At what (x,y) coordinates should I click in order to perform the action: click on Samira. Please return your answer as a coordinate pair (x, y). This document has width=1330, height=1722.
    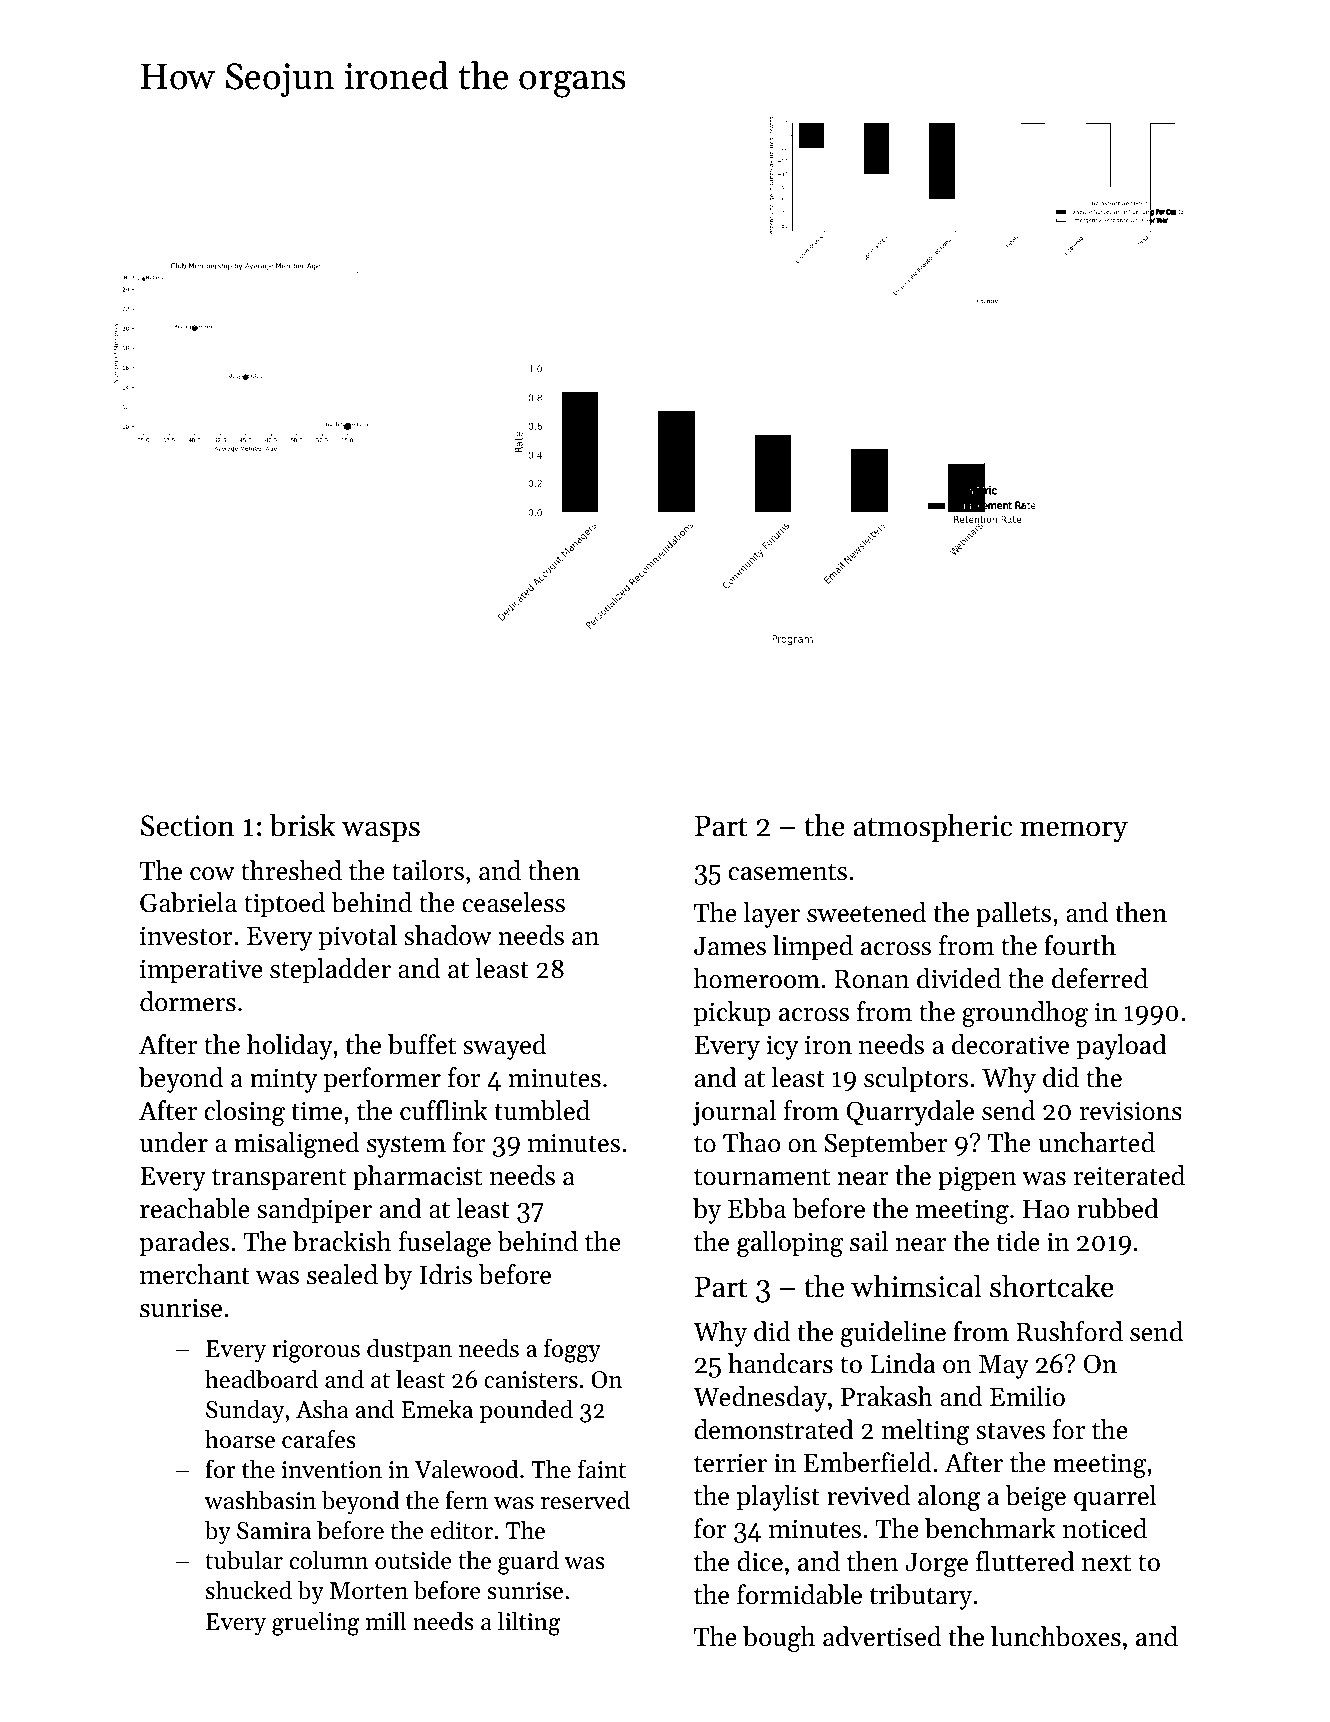
    Looking at the image, I should click on (274, 1531).
